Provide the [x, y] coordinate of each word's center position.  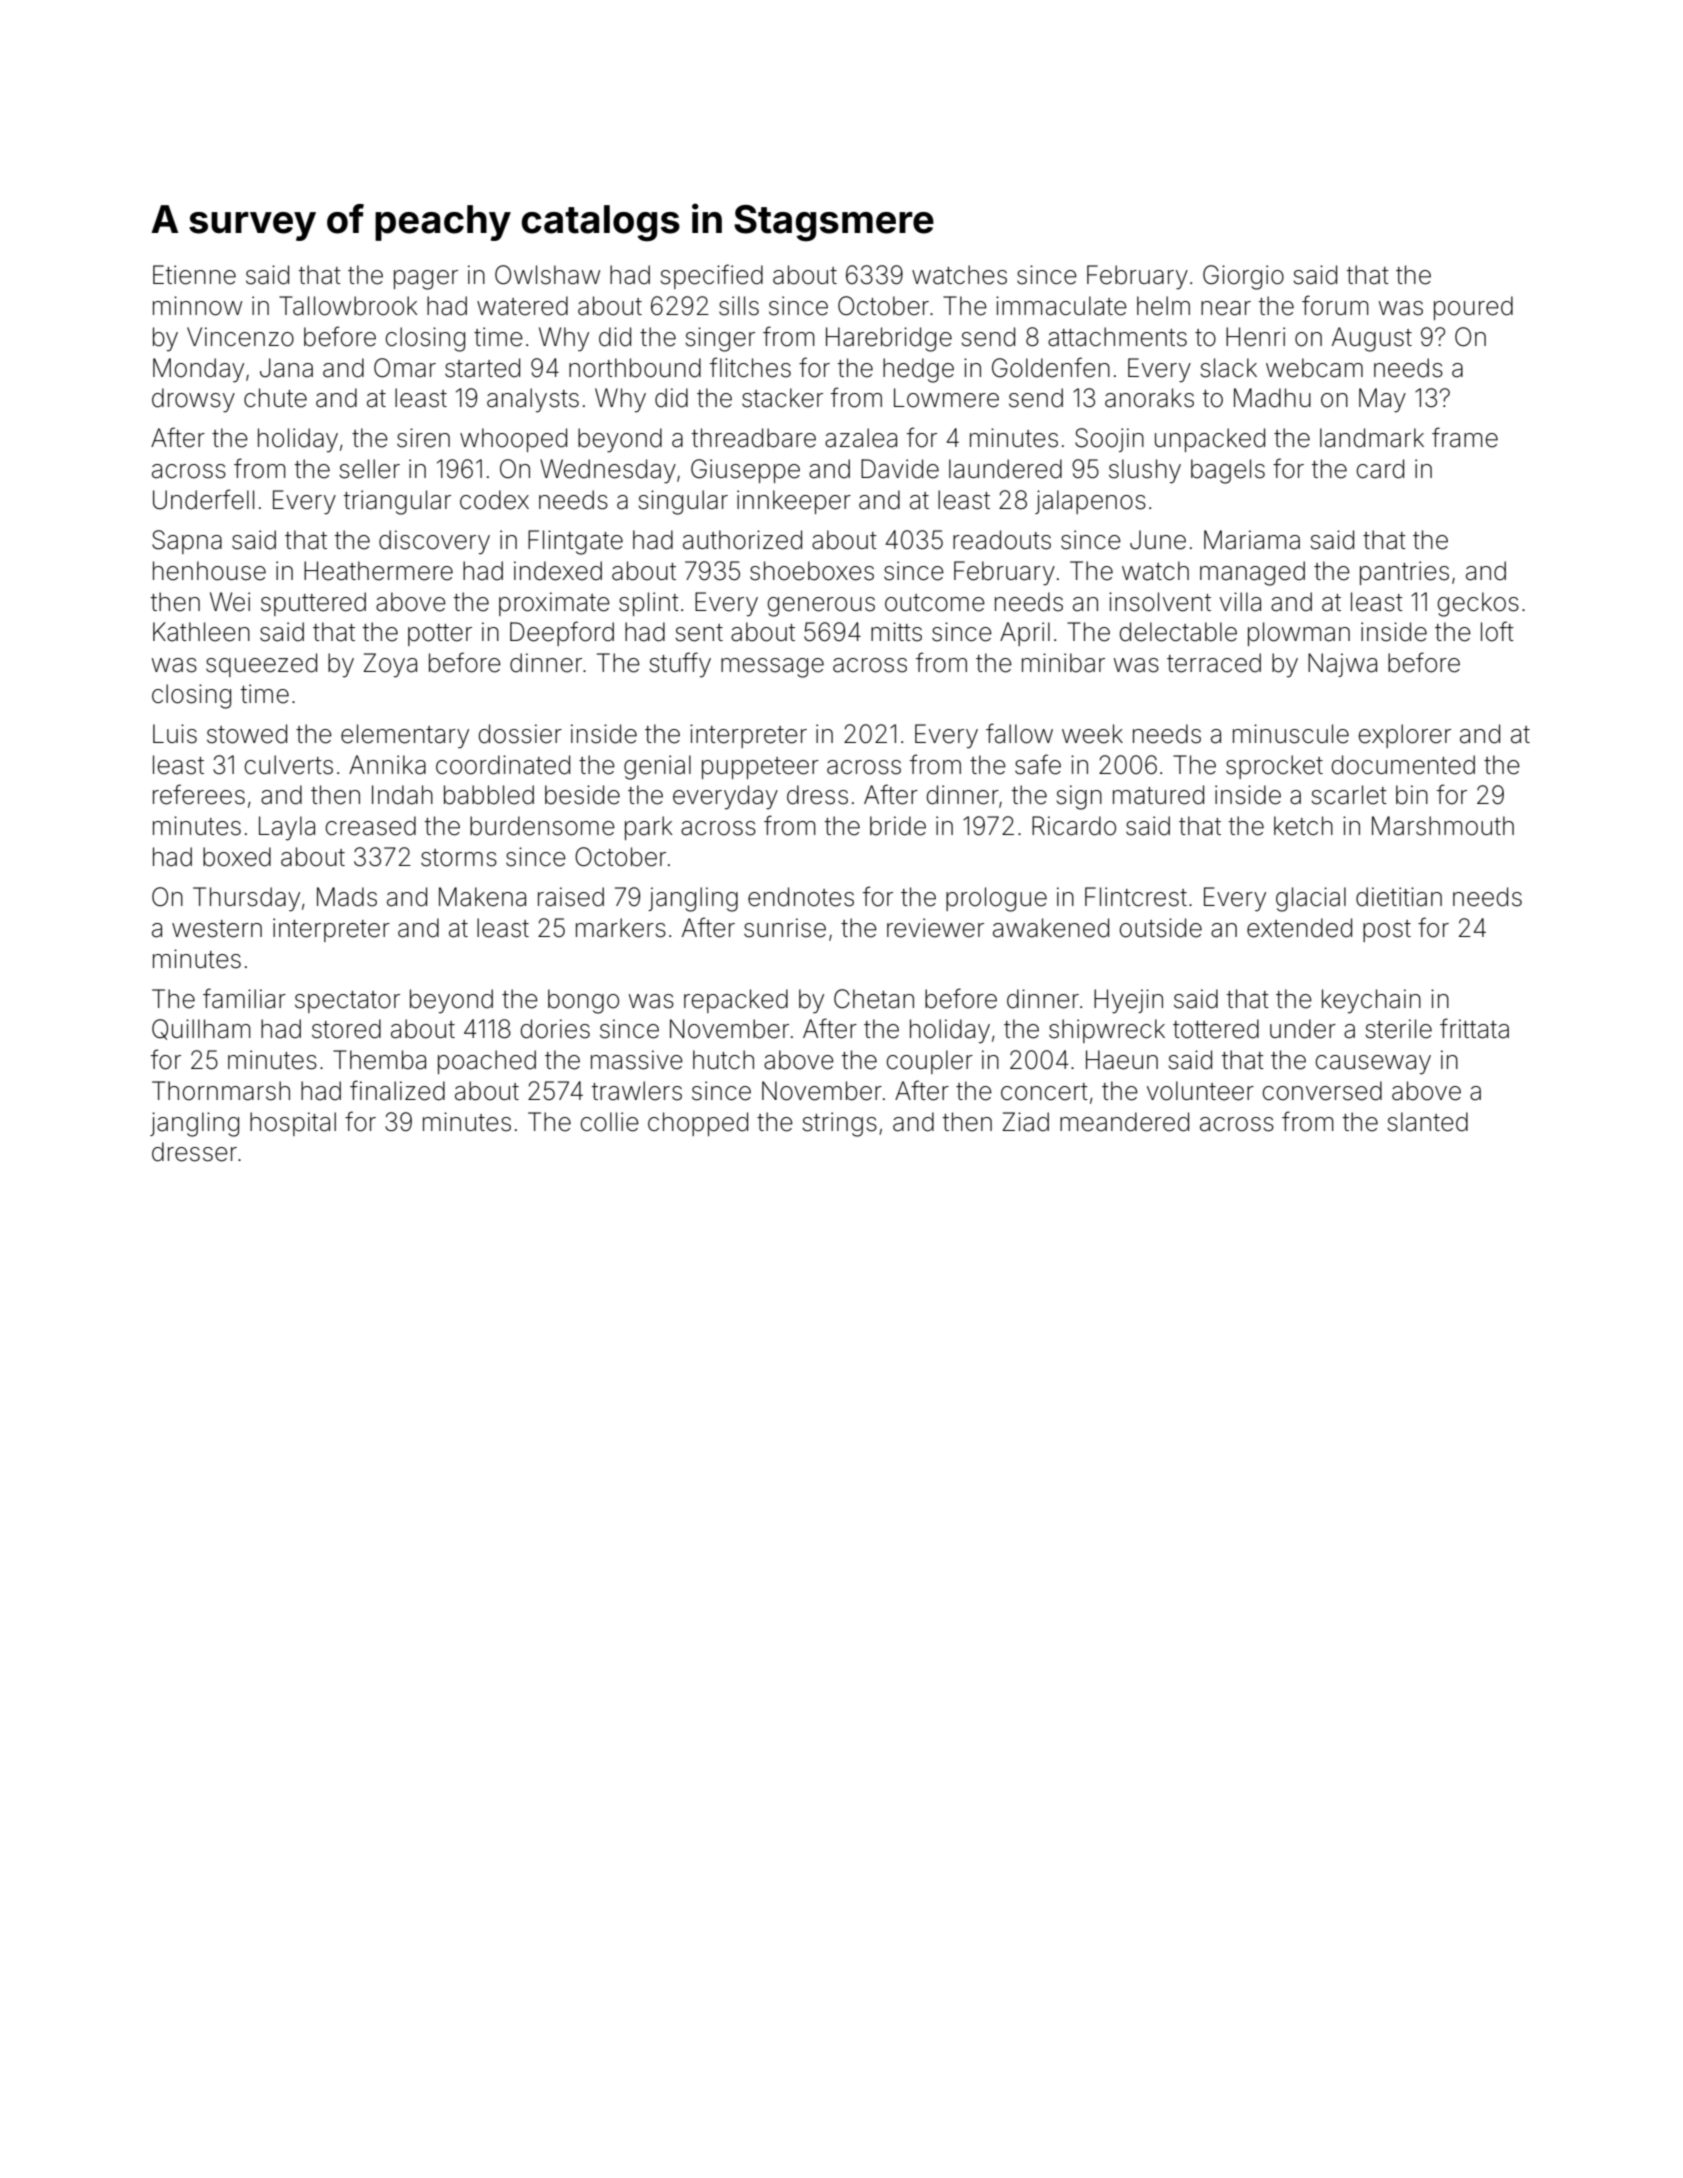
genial [657, 767]
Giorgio [1243, 277]
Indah [402, 795]
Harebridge [889, 339]
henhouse [209, 571]
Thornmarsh [221, 1091]
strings [839, 1124]
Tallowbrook [348, 306]
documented [1403, 765]
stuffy [680, 665]
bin [1412, 795]
